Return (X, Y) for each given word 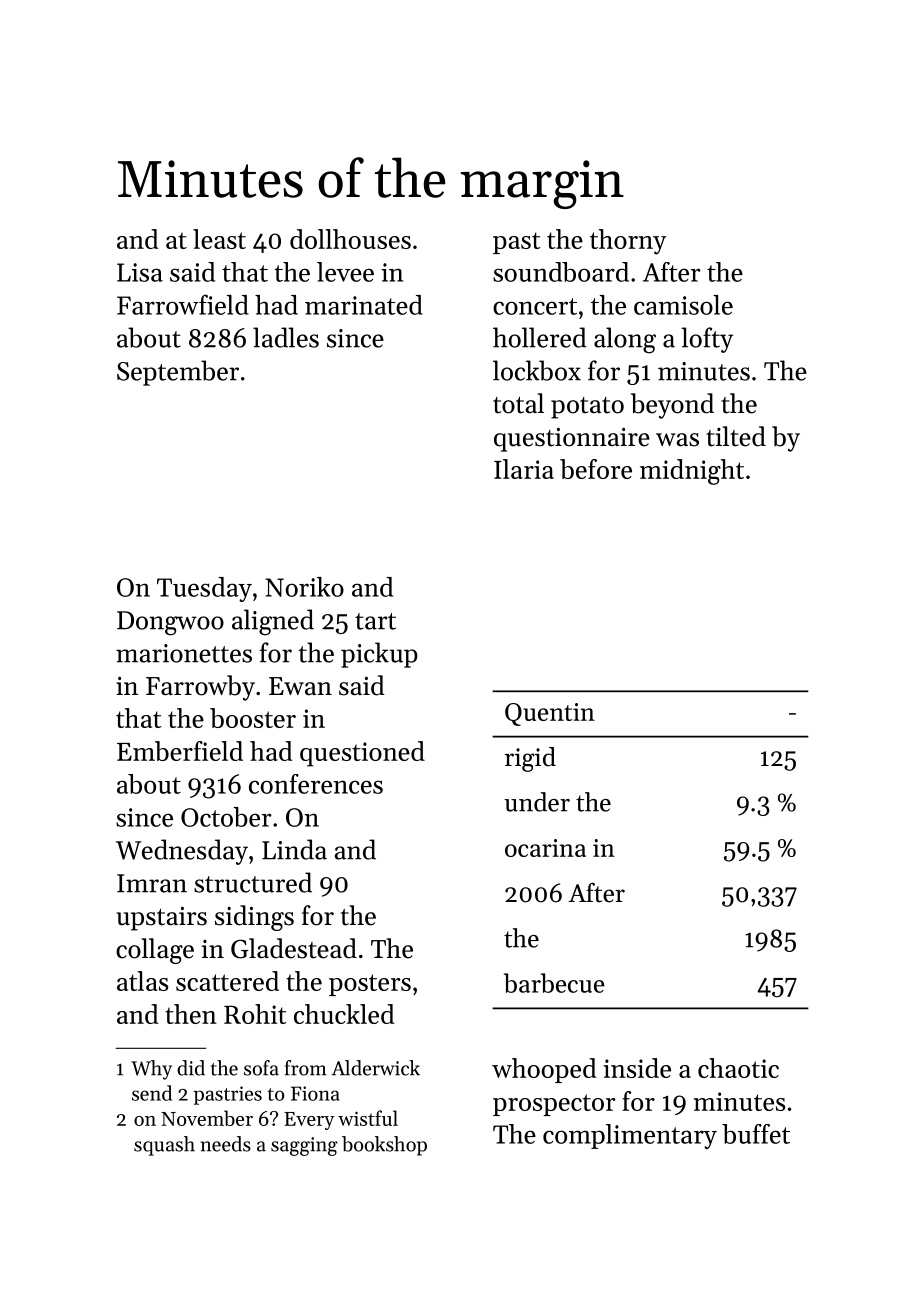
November (207, 1118)
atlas (142, 981)
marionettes (184, 653)
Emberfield (180, 751)
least (219, 239)
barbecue (554, 983)
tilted (736, 436)
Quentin (550, 714)
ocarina (545, 848)
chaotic (738, 1068)
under (537, 802)
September (178, 373)
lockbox (537, 370)
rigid (530, 759)
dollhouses (350, 239)
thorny (628, 242)
